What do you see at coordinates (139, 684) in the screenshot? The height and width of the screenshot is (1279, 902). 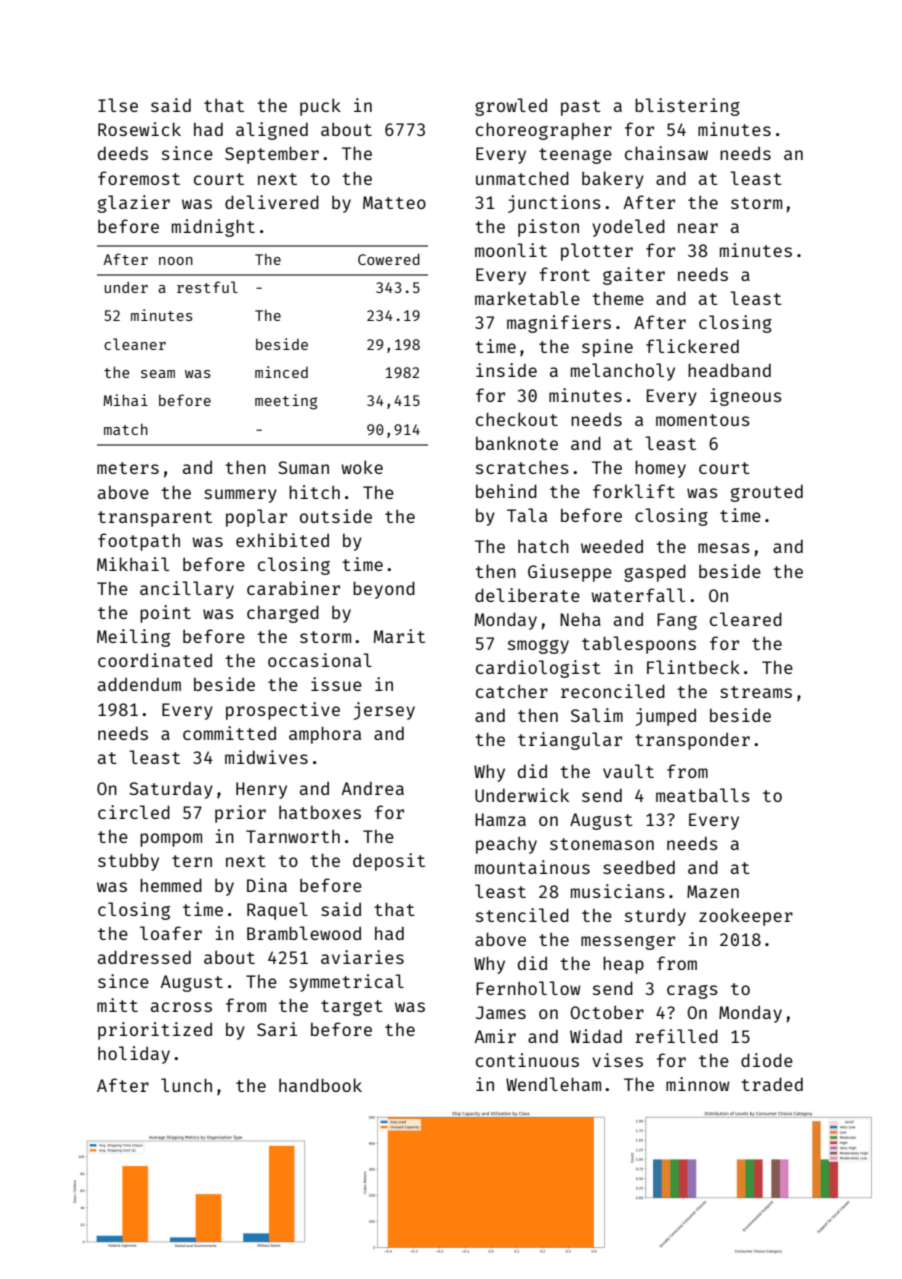 I see `addendum` at bounding box center [139, 684].
